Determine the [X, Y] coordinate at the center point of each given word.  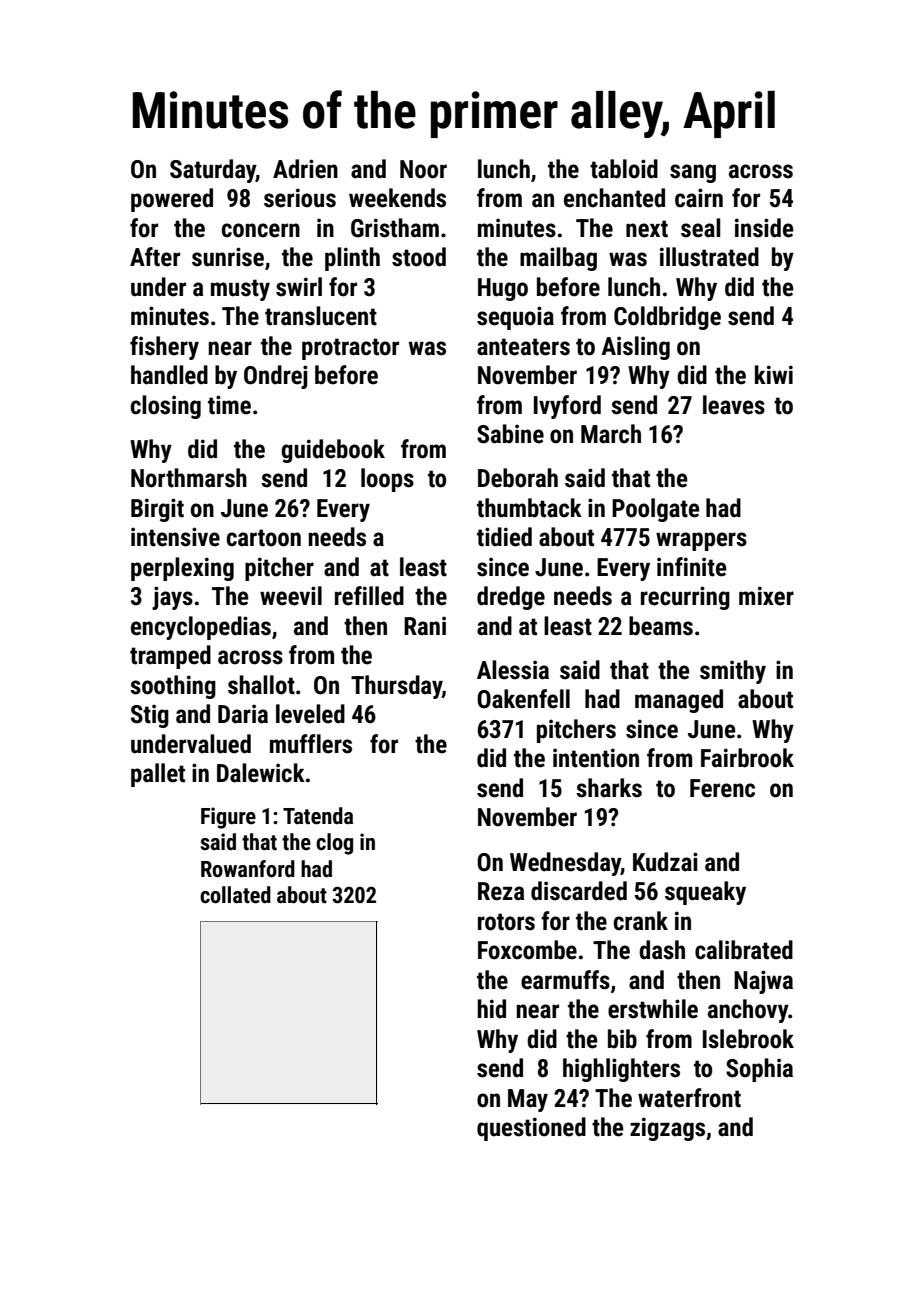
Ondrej [276, 377]
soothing [173, 687]
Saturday [213, 171]
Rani [425, 626]
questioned [531, 1129]
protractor [350, 349]
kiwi [774, 374]
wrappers [701, 541]
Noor [423, 169]
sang [693, 173]
